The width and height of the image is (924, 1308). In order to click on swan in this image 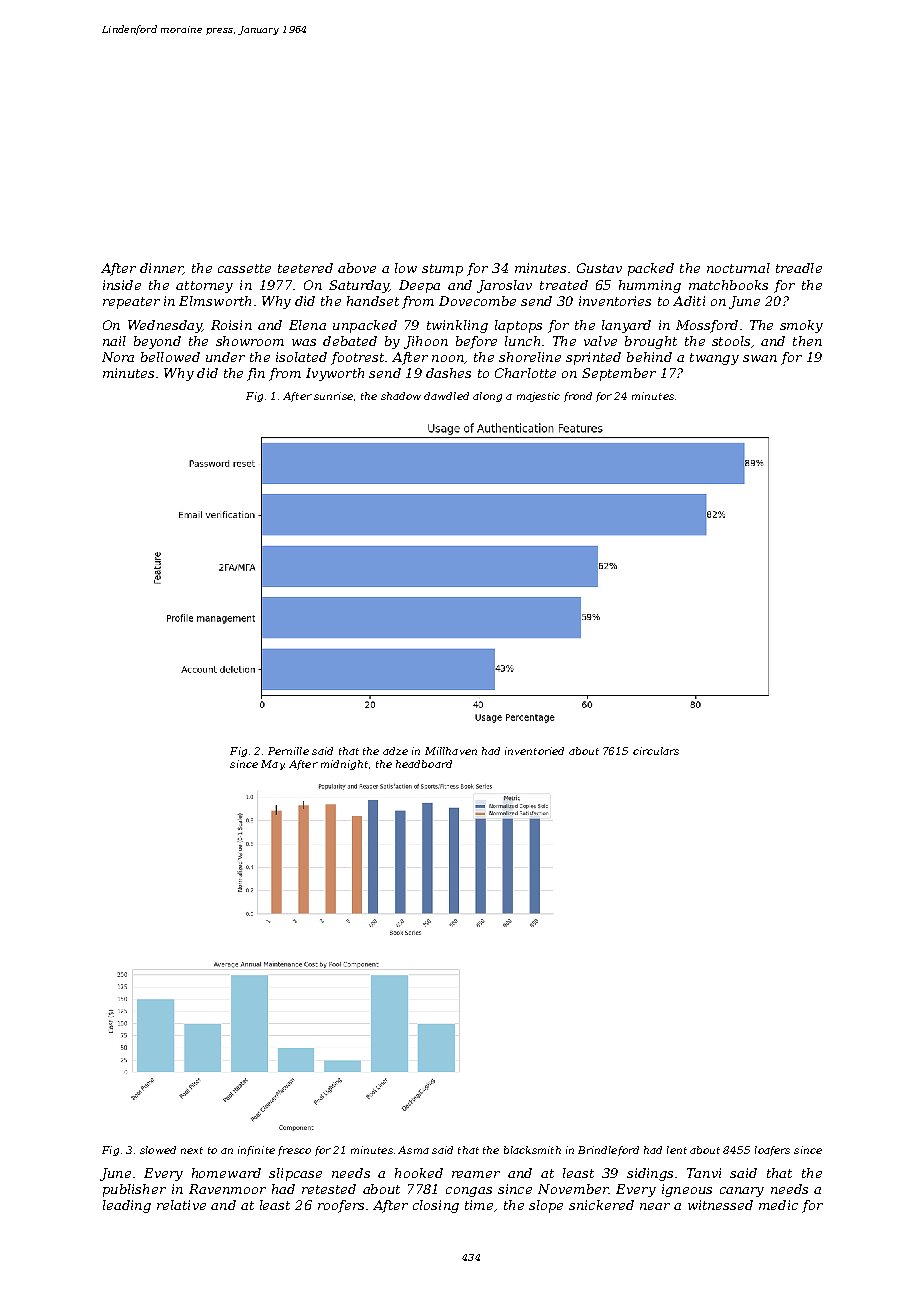, I will do `click(760, 358)`.
